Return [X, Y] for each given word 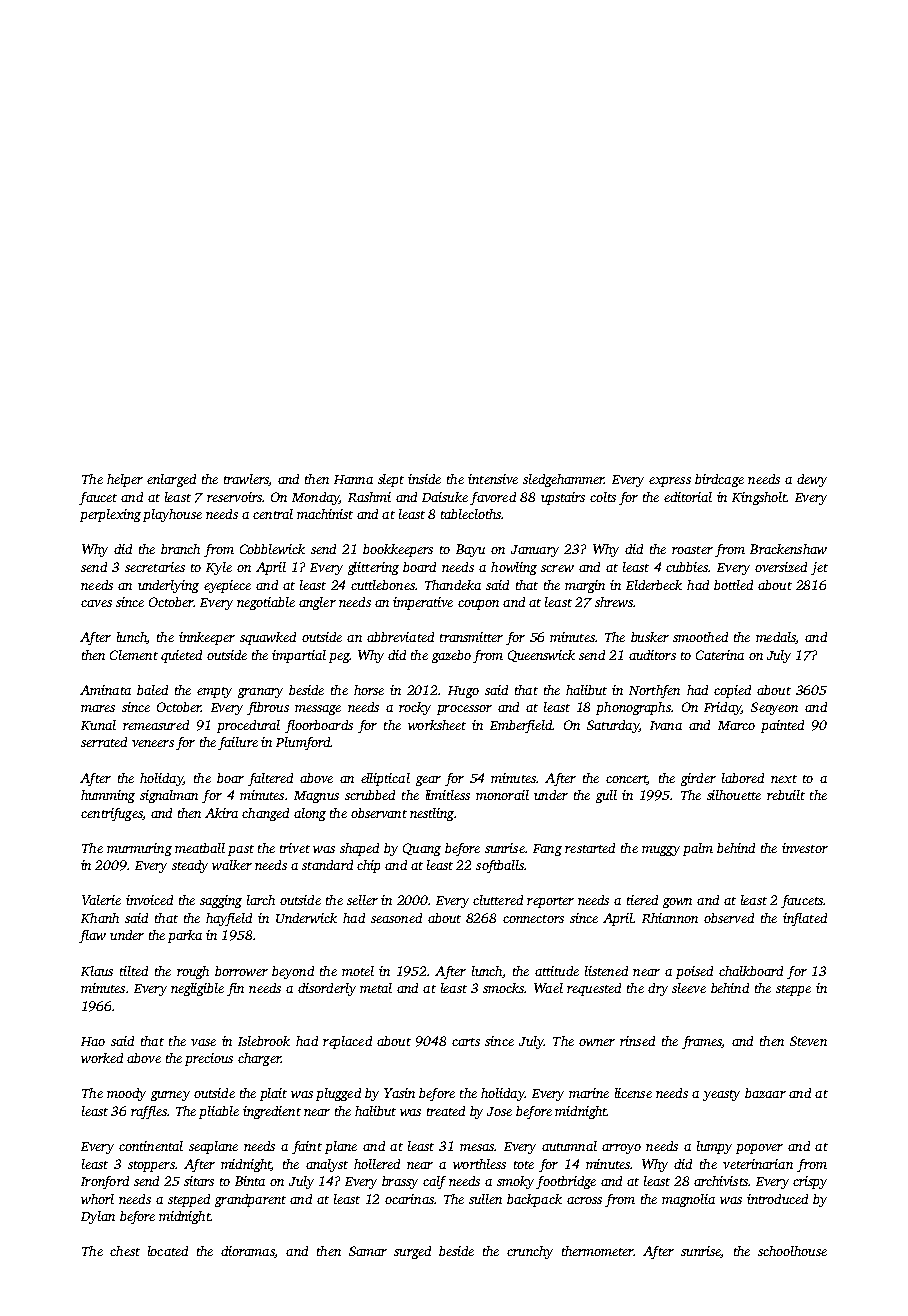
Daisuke [445, 497]
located [168, 1251]
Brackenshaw [788, 549]
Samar [368, 1251]
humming [108, 796]
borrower [241, 971]
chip [368, 866]
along [310, 814]
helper [125, 480]
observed [729, 918]
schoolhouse [792, 1251]
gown [677, 903]
